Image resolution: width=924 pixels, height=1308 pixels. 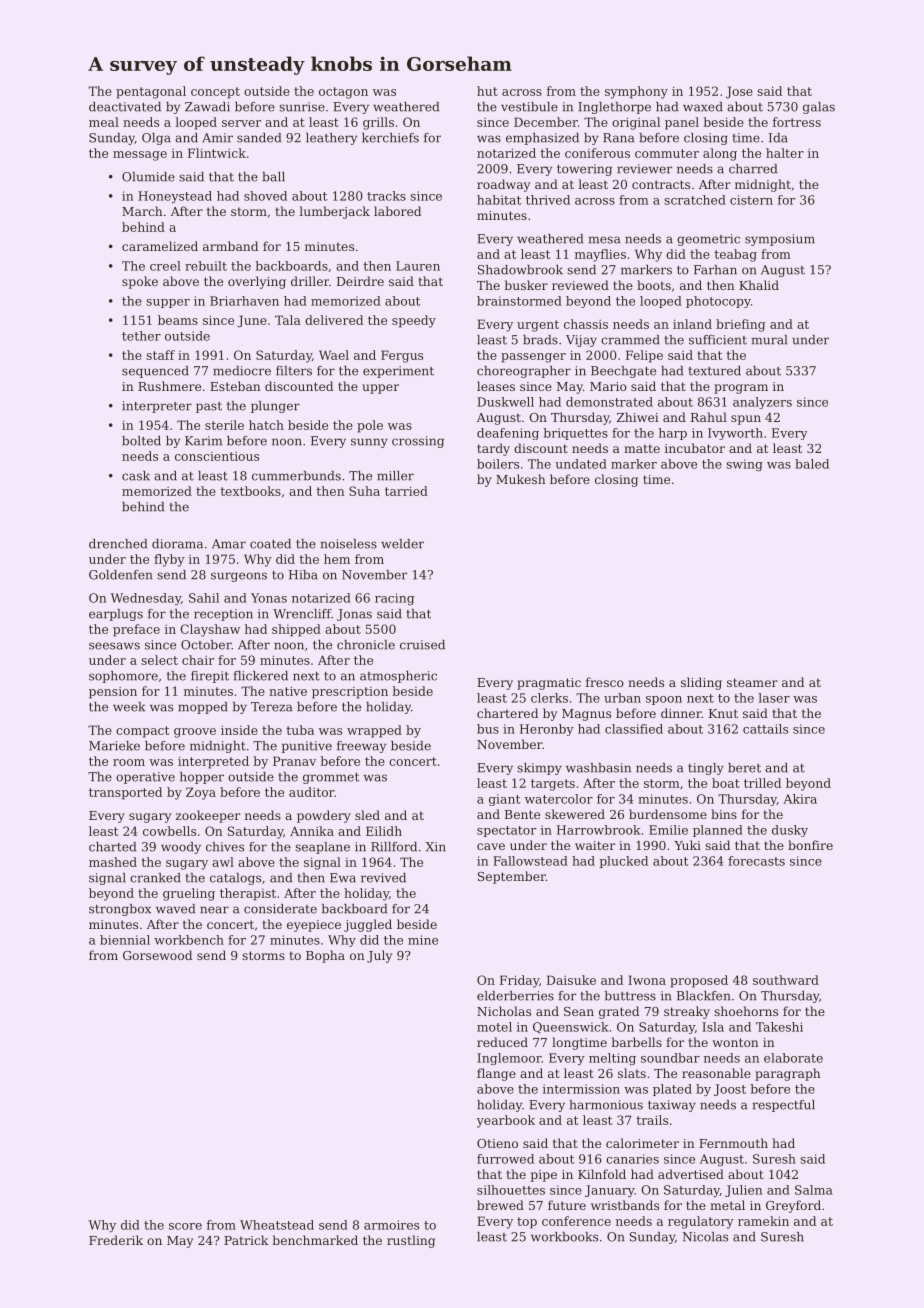 What do you see at coordinates (636, 92) in the screenshot?
I see `symphony` at bounding box center [636, 92].
